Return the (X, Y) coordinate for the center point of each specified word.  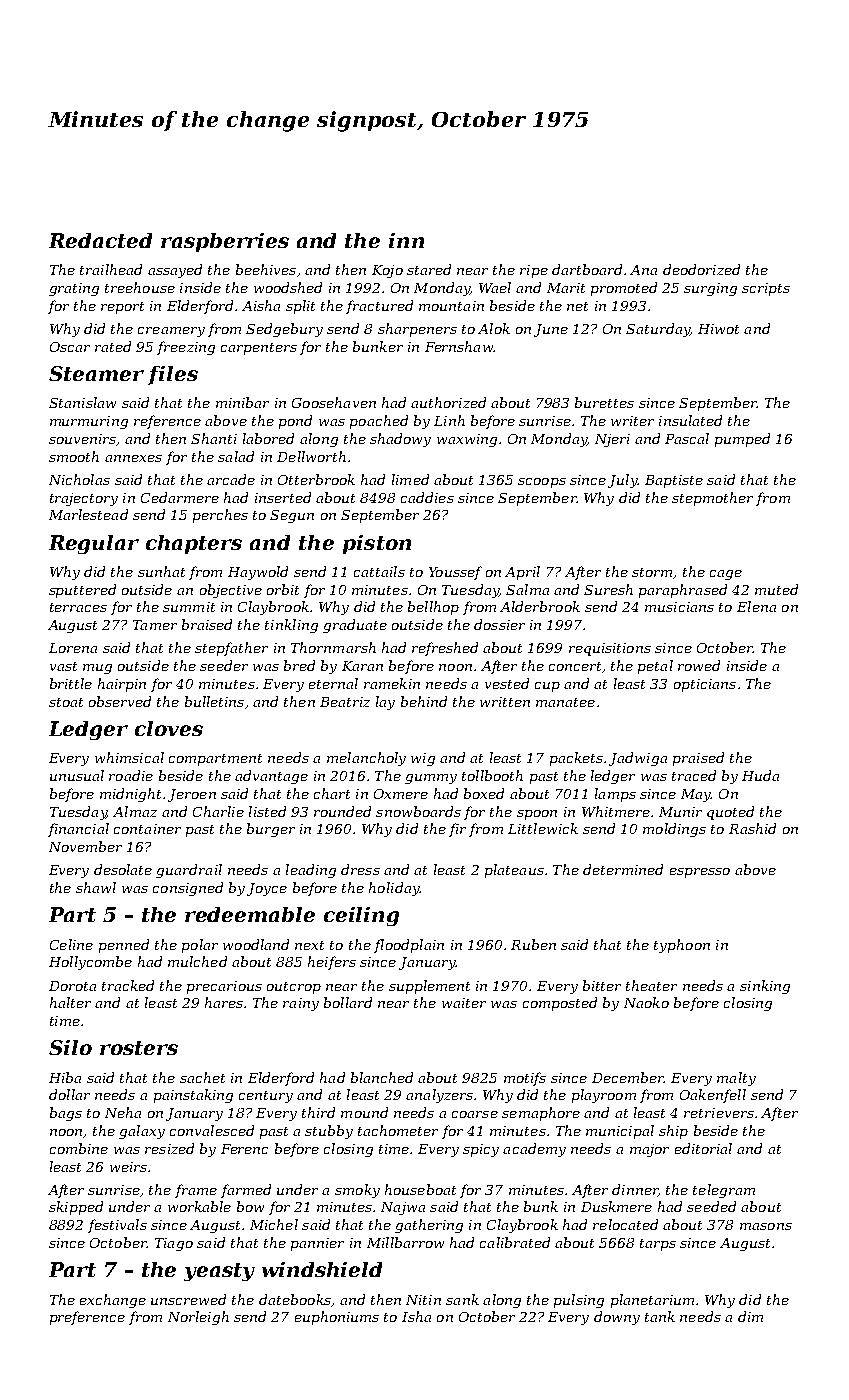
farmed (246, 1191)
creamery (171, 332)
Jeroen (192, 795)
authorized (448, 402)
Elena (756, 606)
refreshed (445, 649)
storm (652, 572)
